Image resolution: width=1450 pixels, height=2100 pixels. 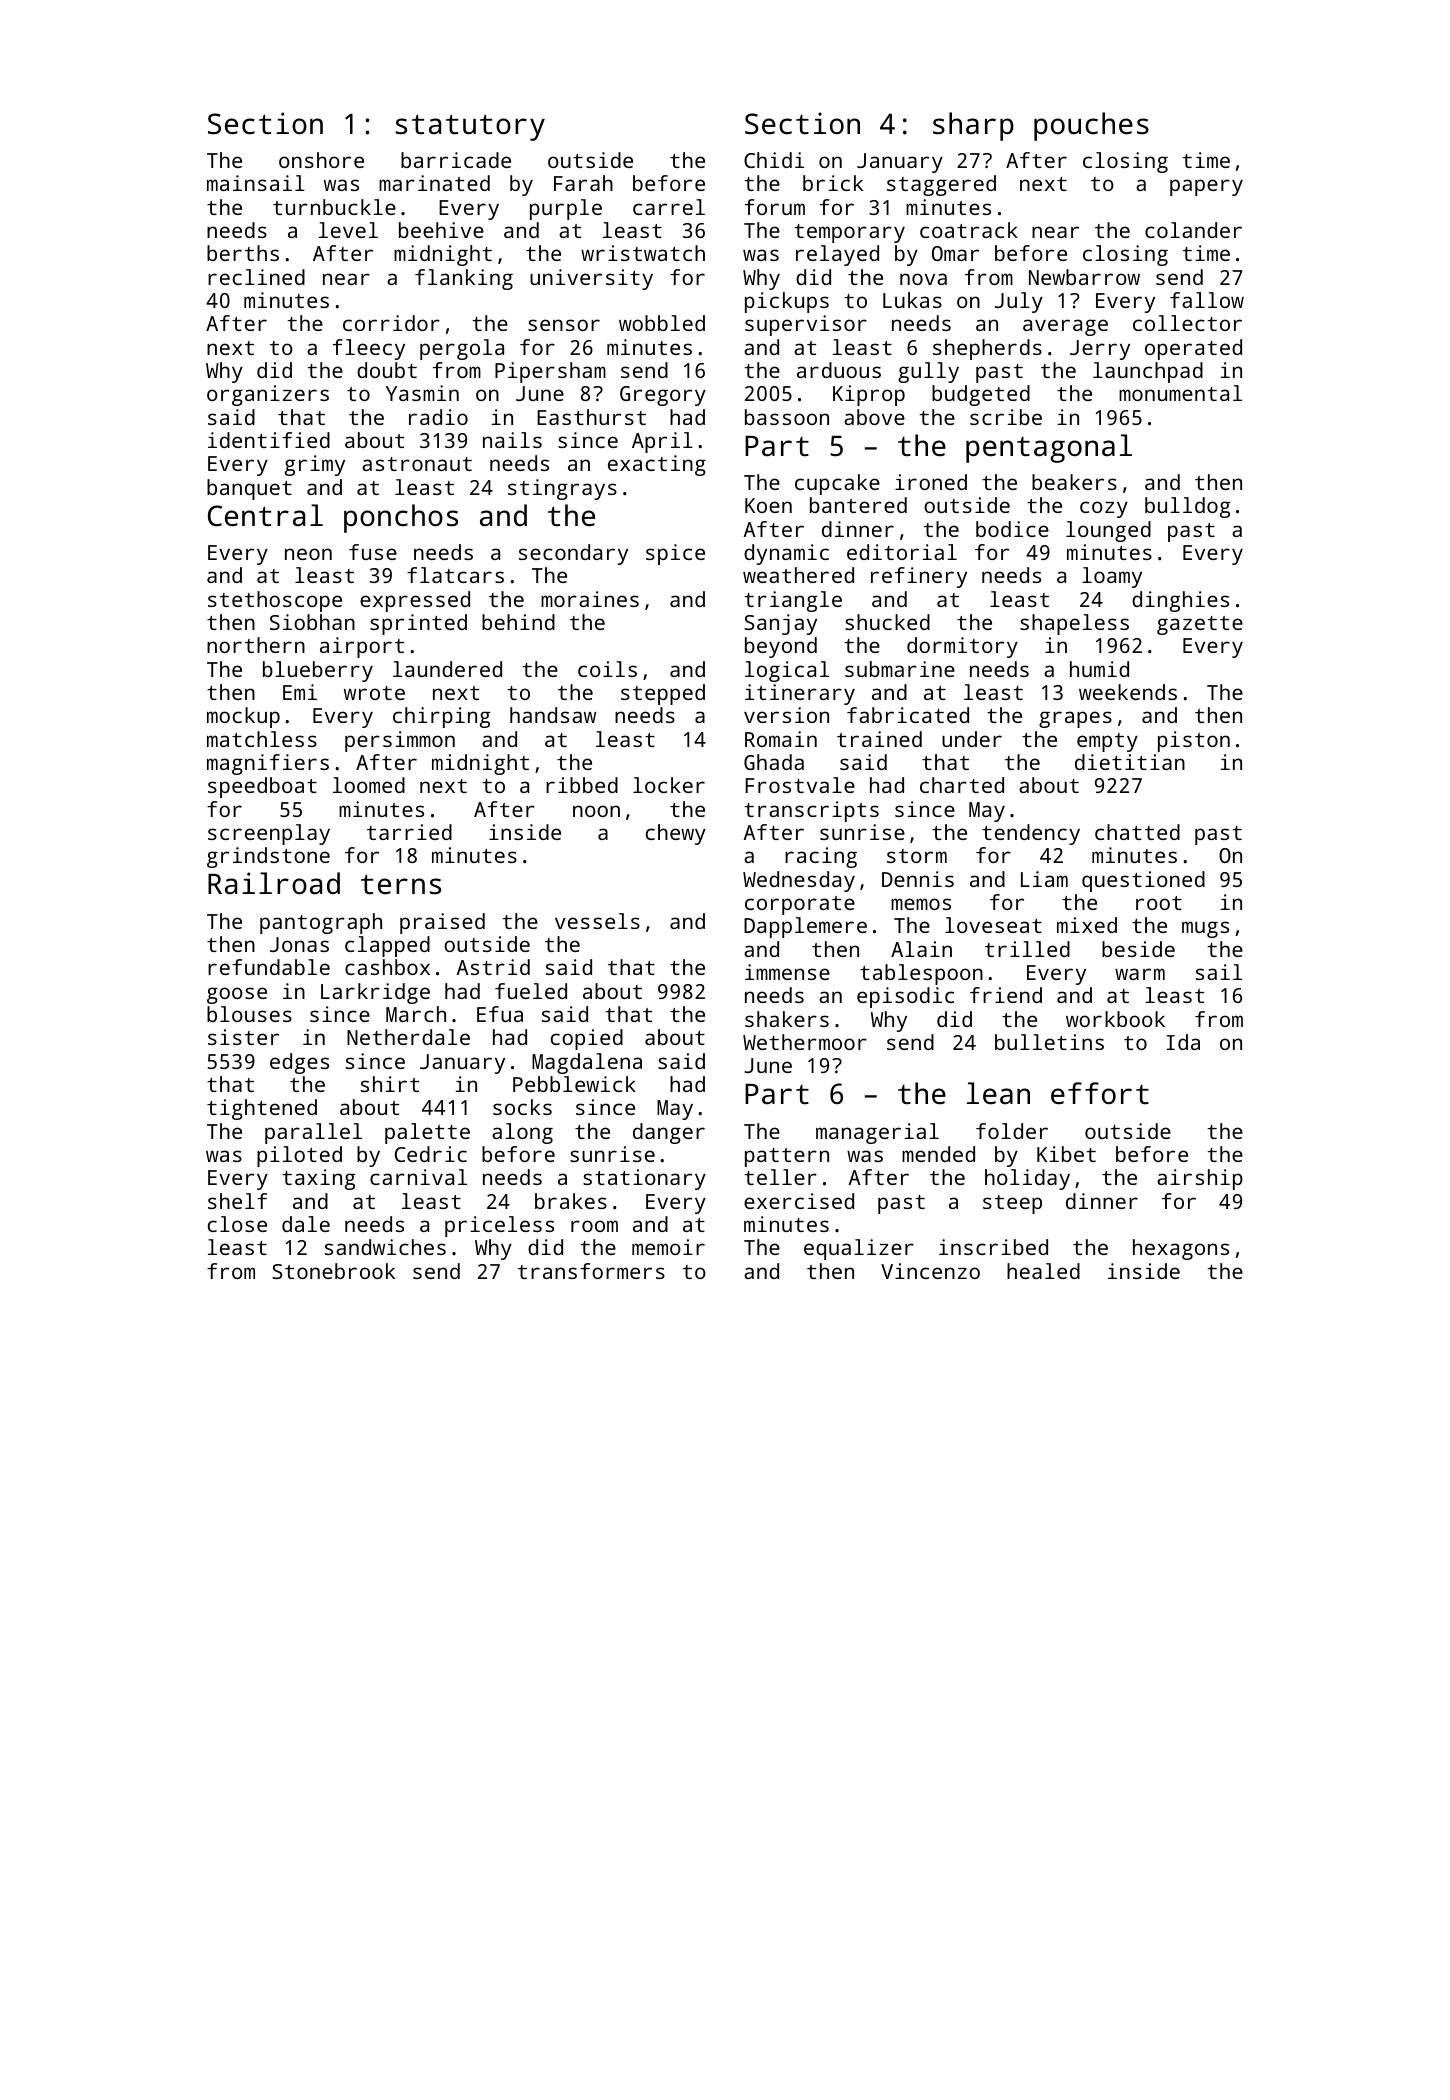 What do you see at coordinates (923, 279) in the image?
I see `nova` at bounding box center [923, 279].
